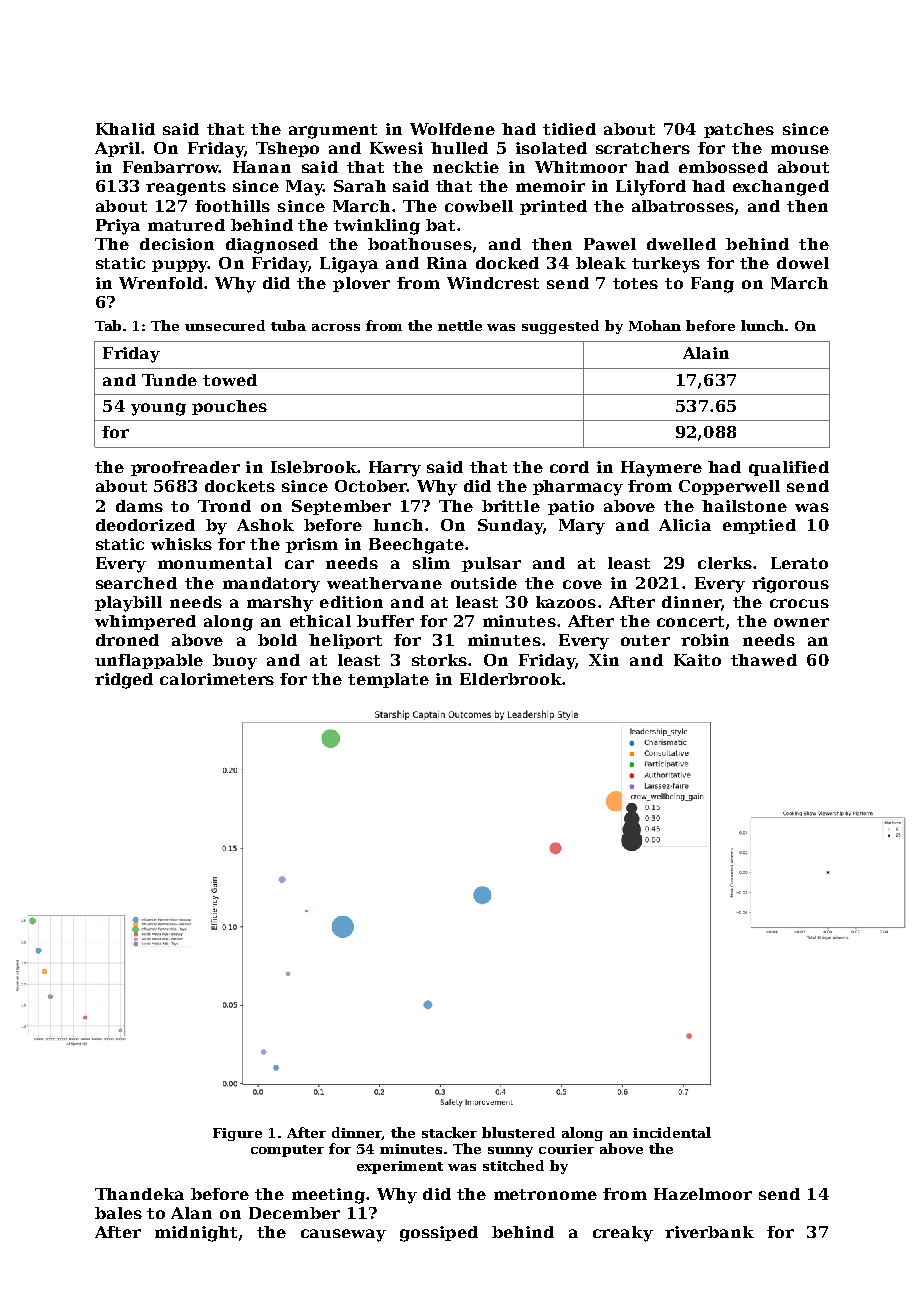 The height and width of the screenshot is (1308, 924). I want to click on Priya, so click(118, 227).
